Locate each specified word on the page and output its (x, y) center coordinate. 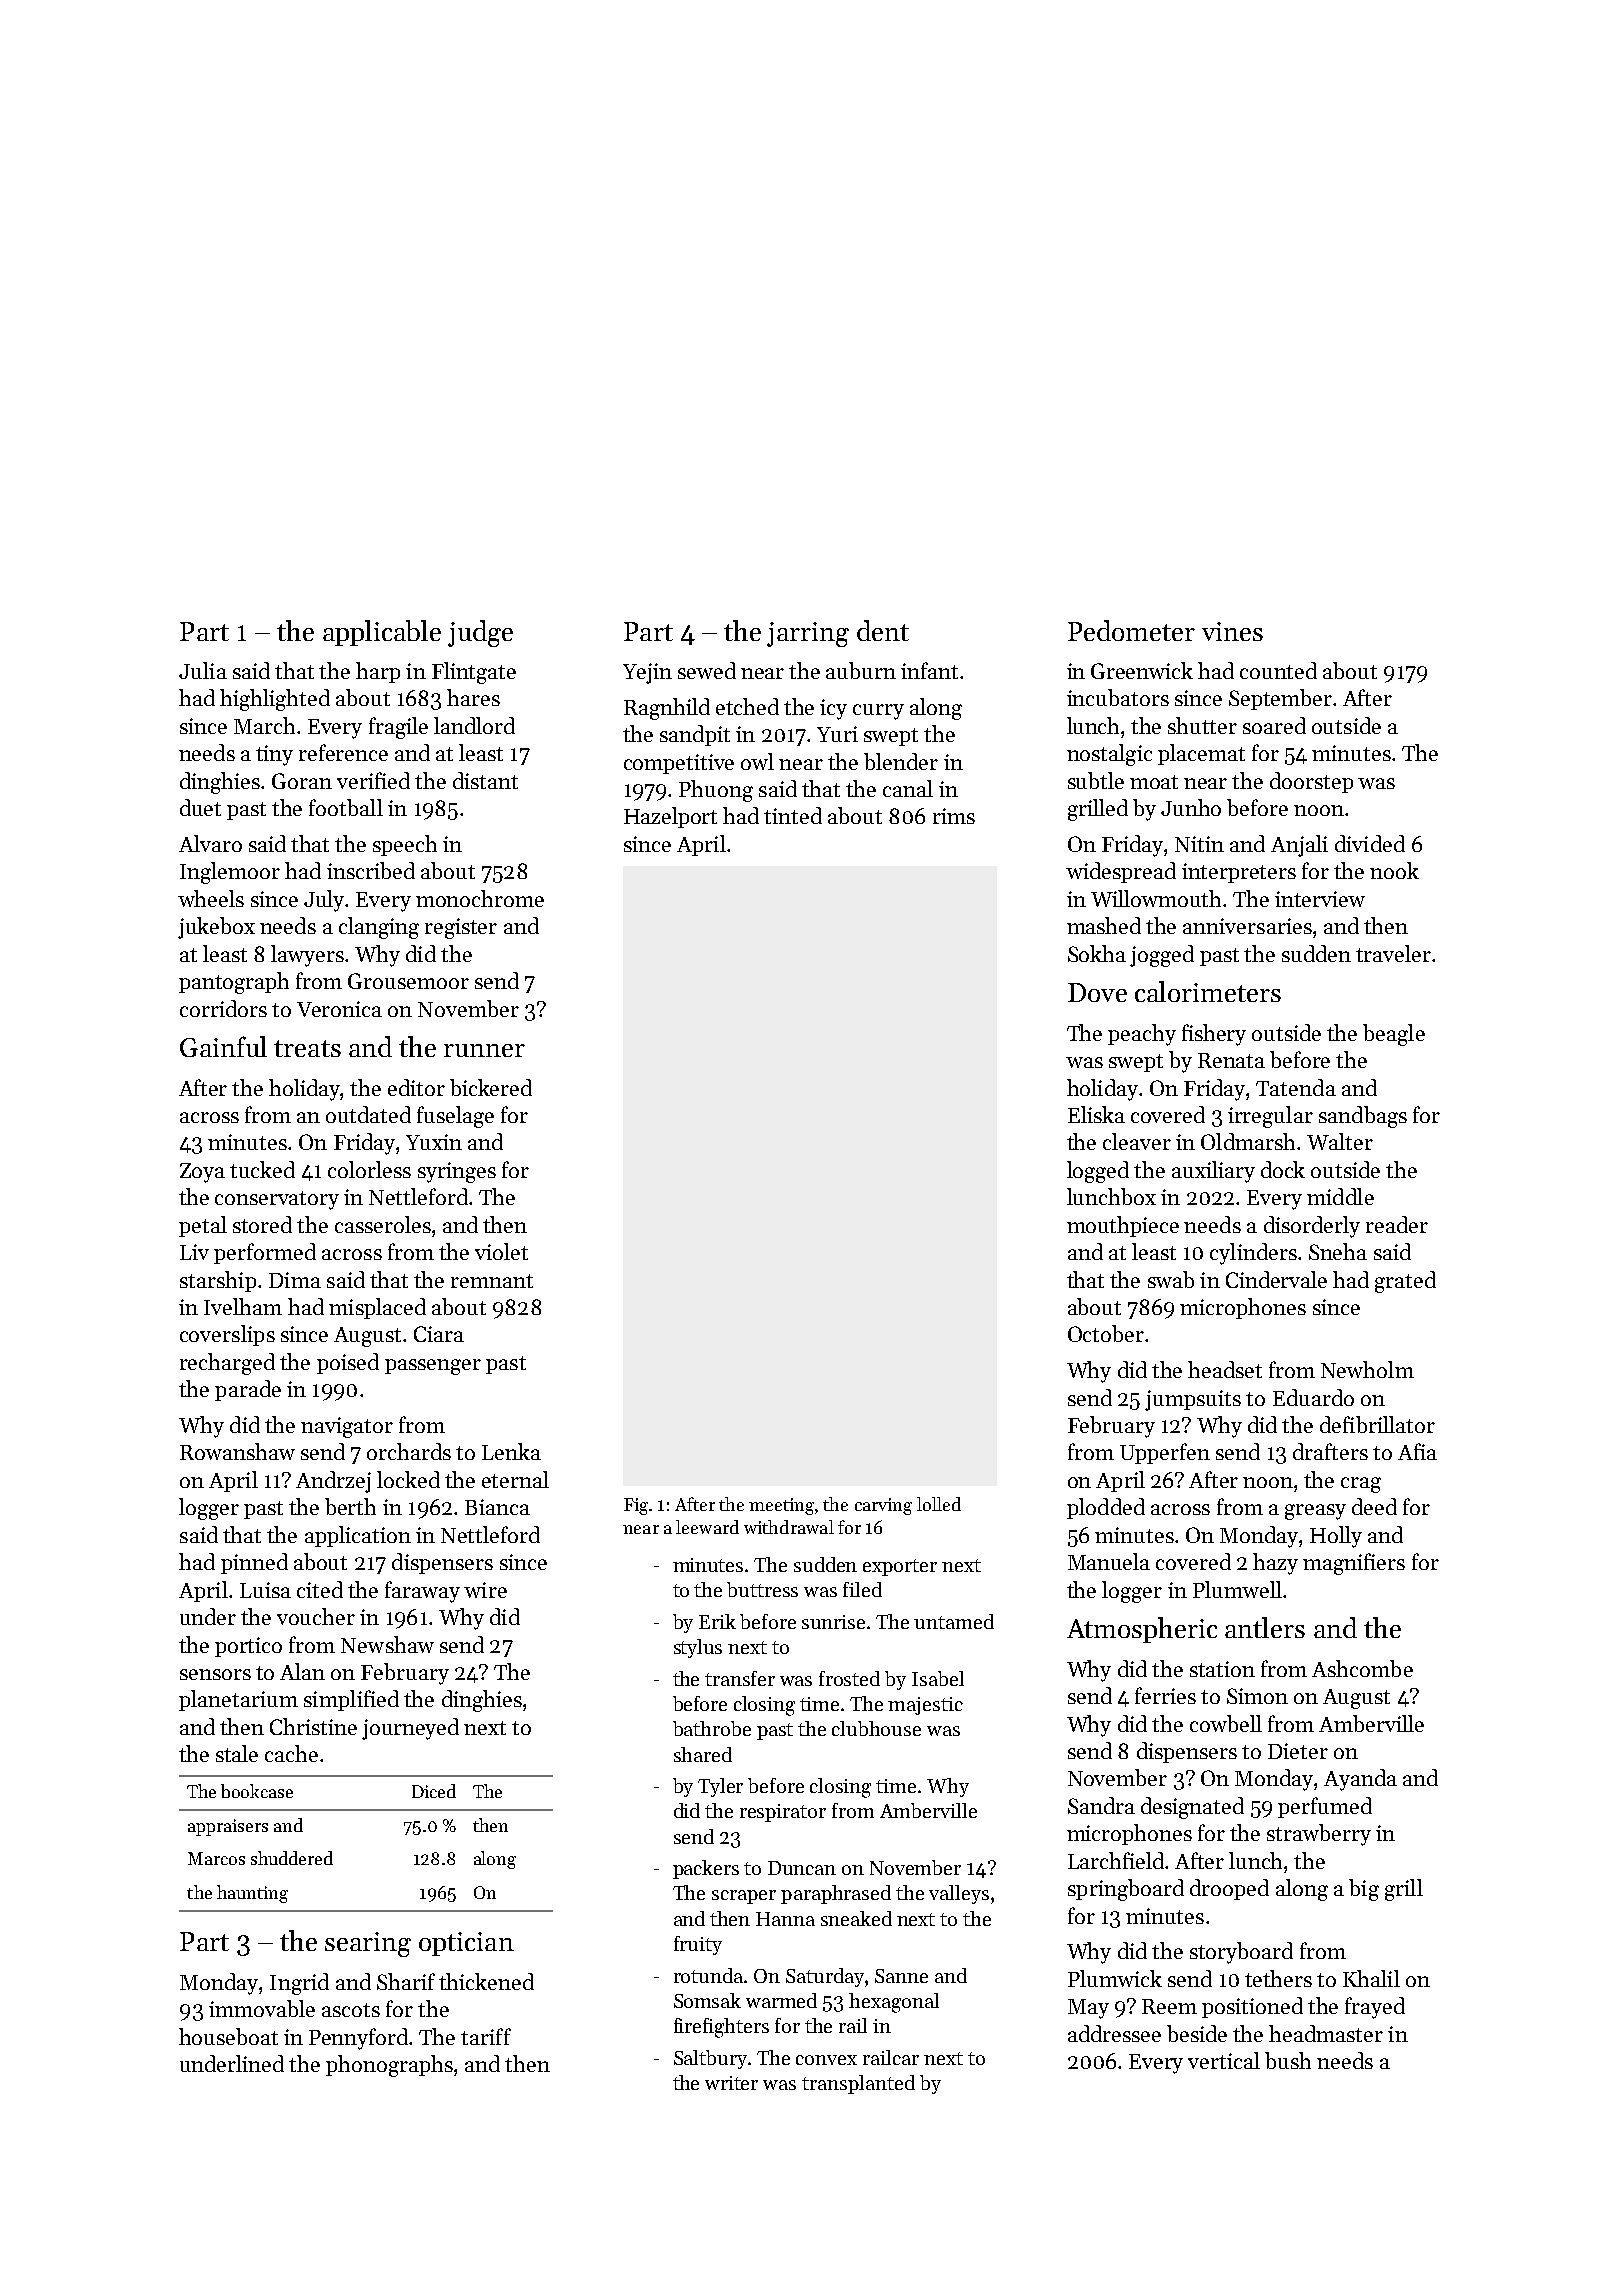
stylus (698, 1648)
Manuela (1109, 1561)
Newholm (1367, 1369)
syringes (457, 1172)
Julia (203, 670)
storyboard (1241, 1953)
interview (1320, 899)
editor (416, 1087)
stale (237, 1753)
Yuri (837, 734)
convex (826, 2060)
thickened (486, 1981)
